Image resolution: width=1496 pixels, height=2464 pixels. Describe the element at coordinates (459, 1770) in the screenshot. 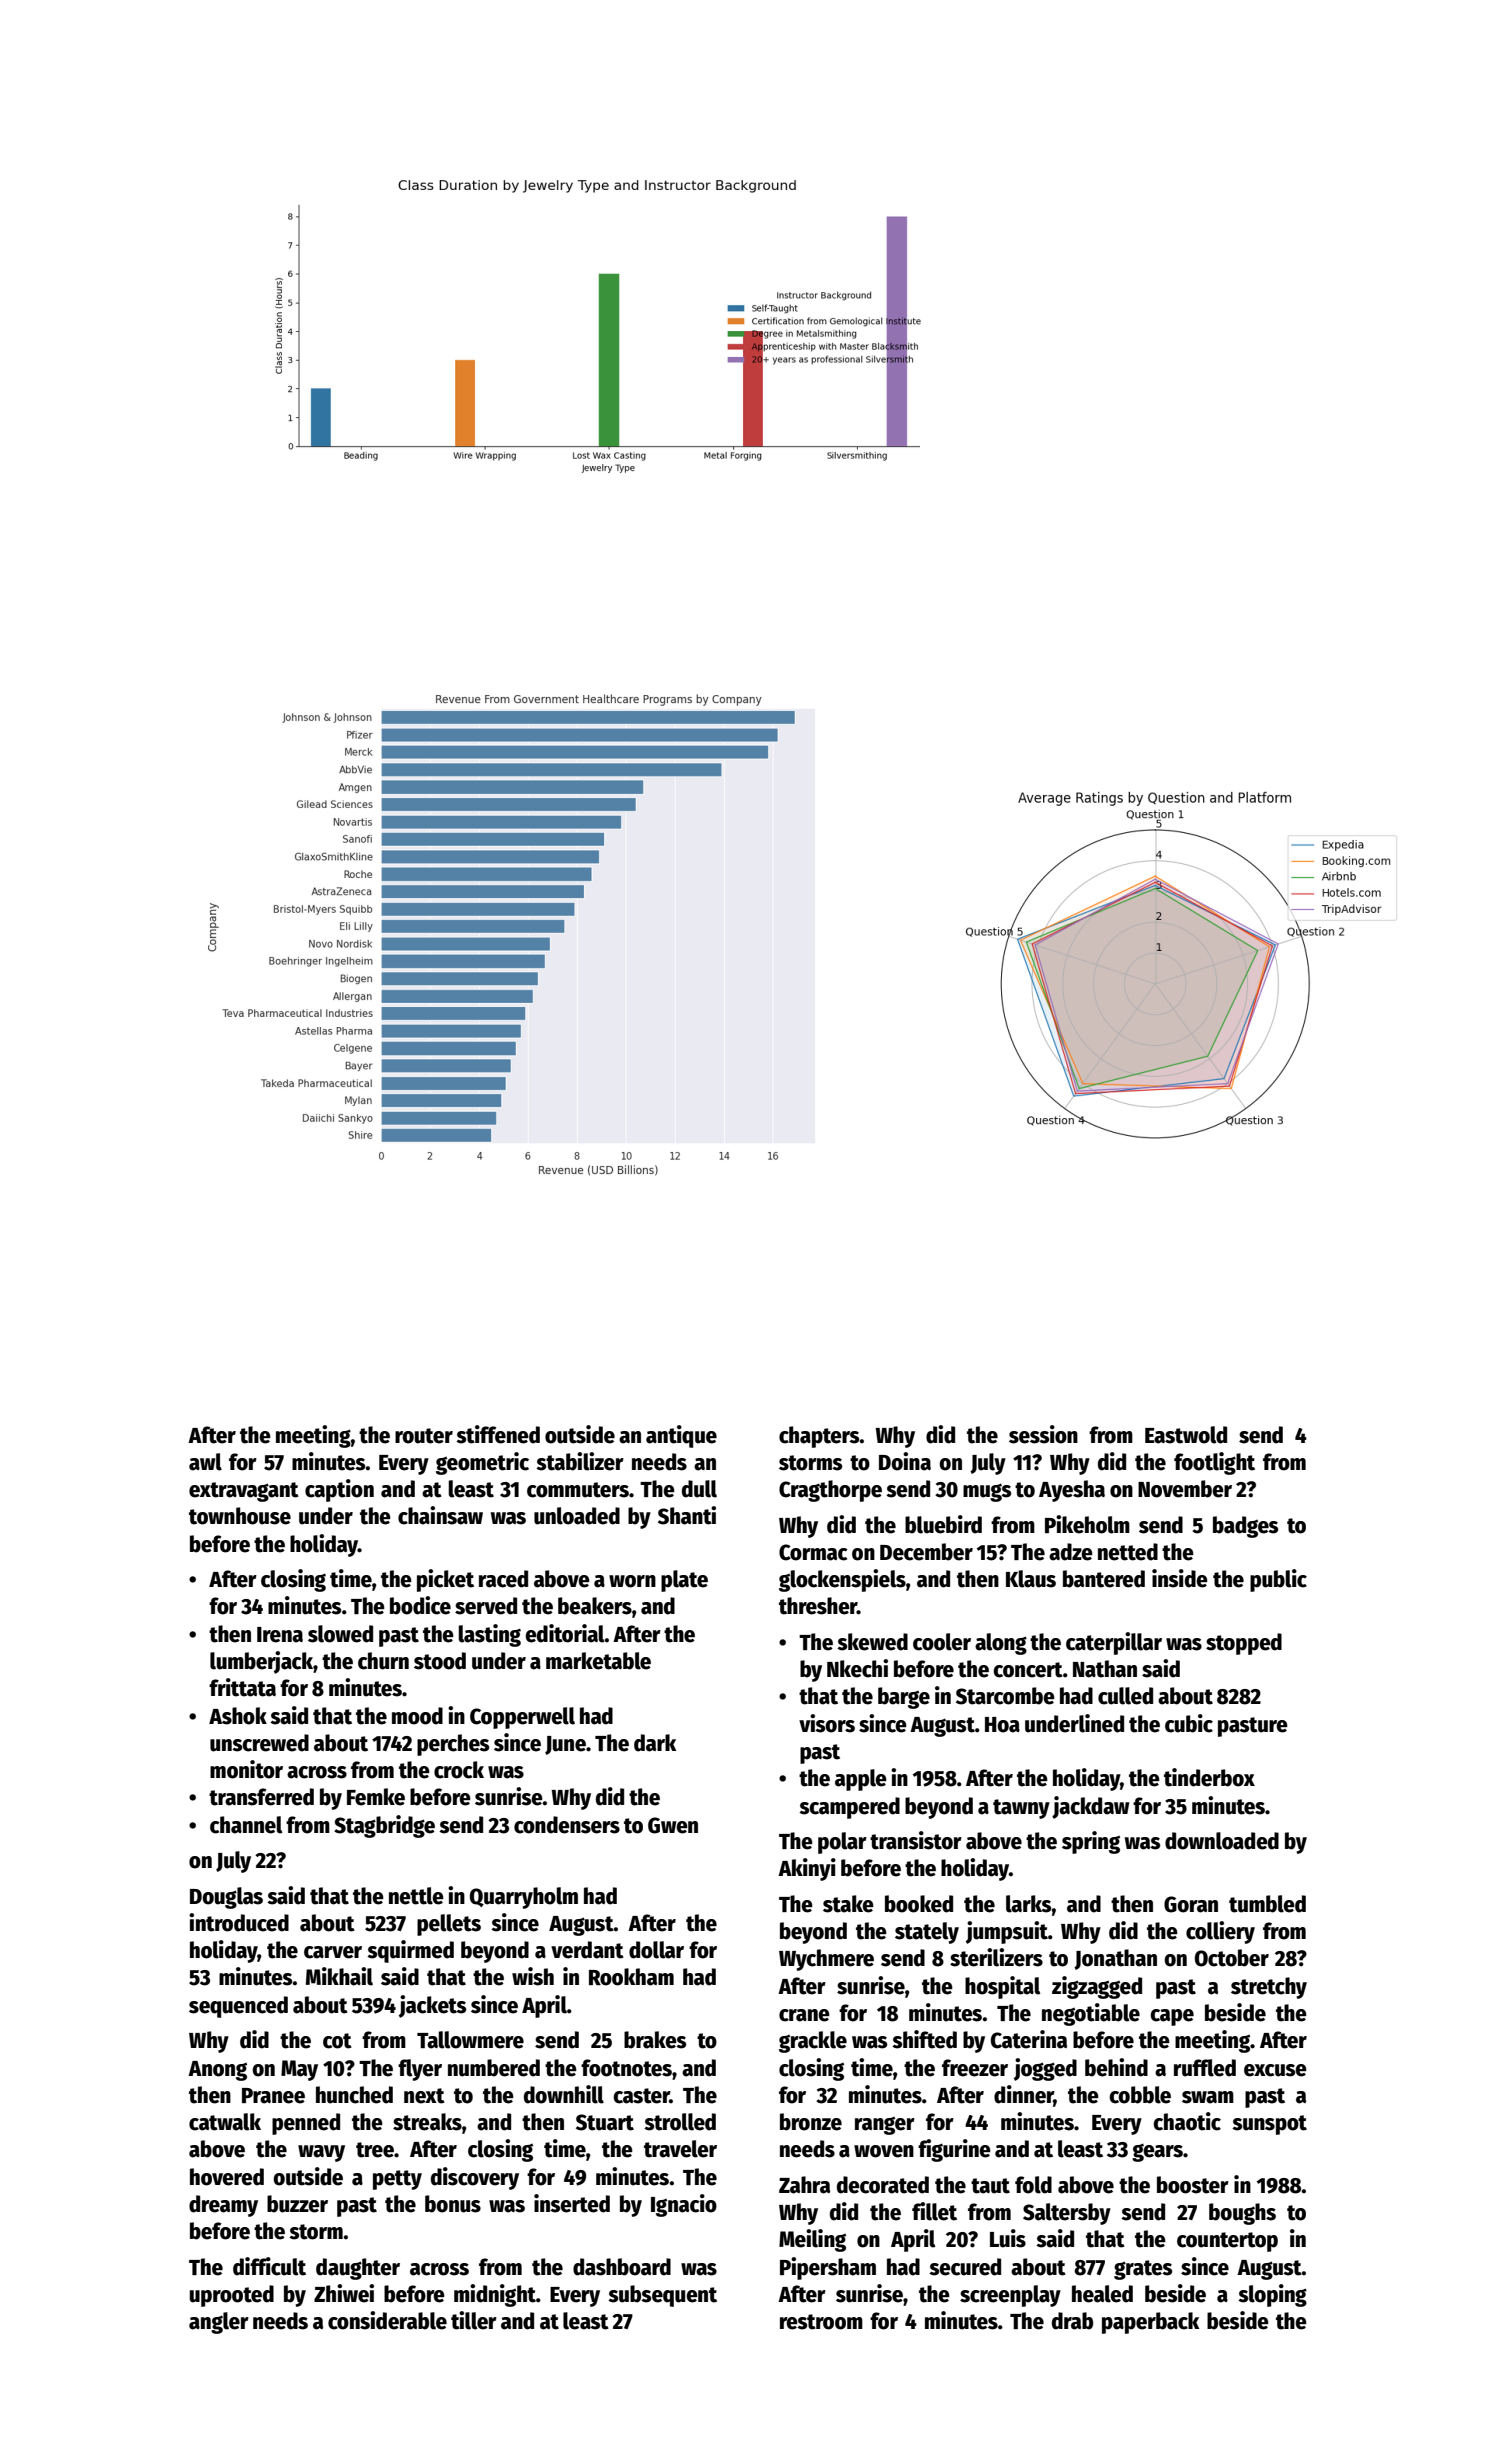

I see `crock` at that location.
